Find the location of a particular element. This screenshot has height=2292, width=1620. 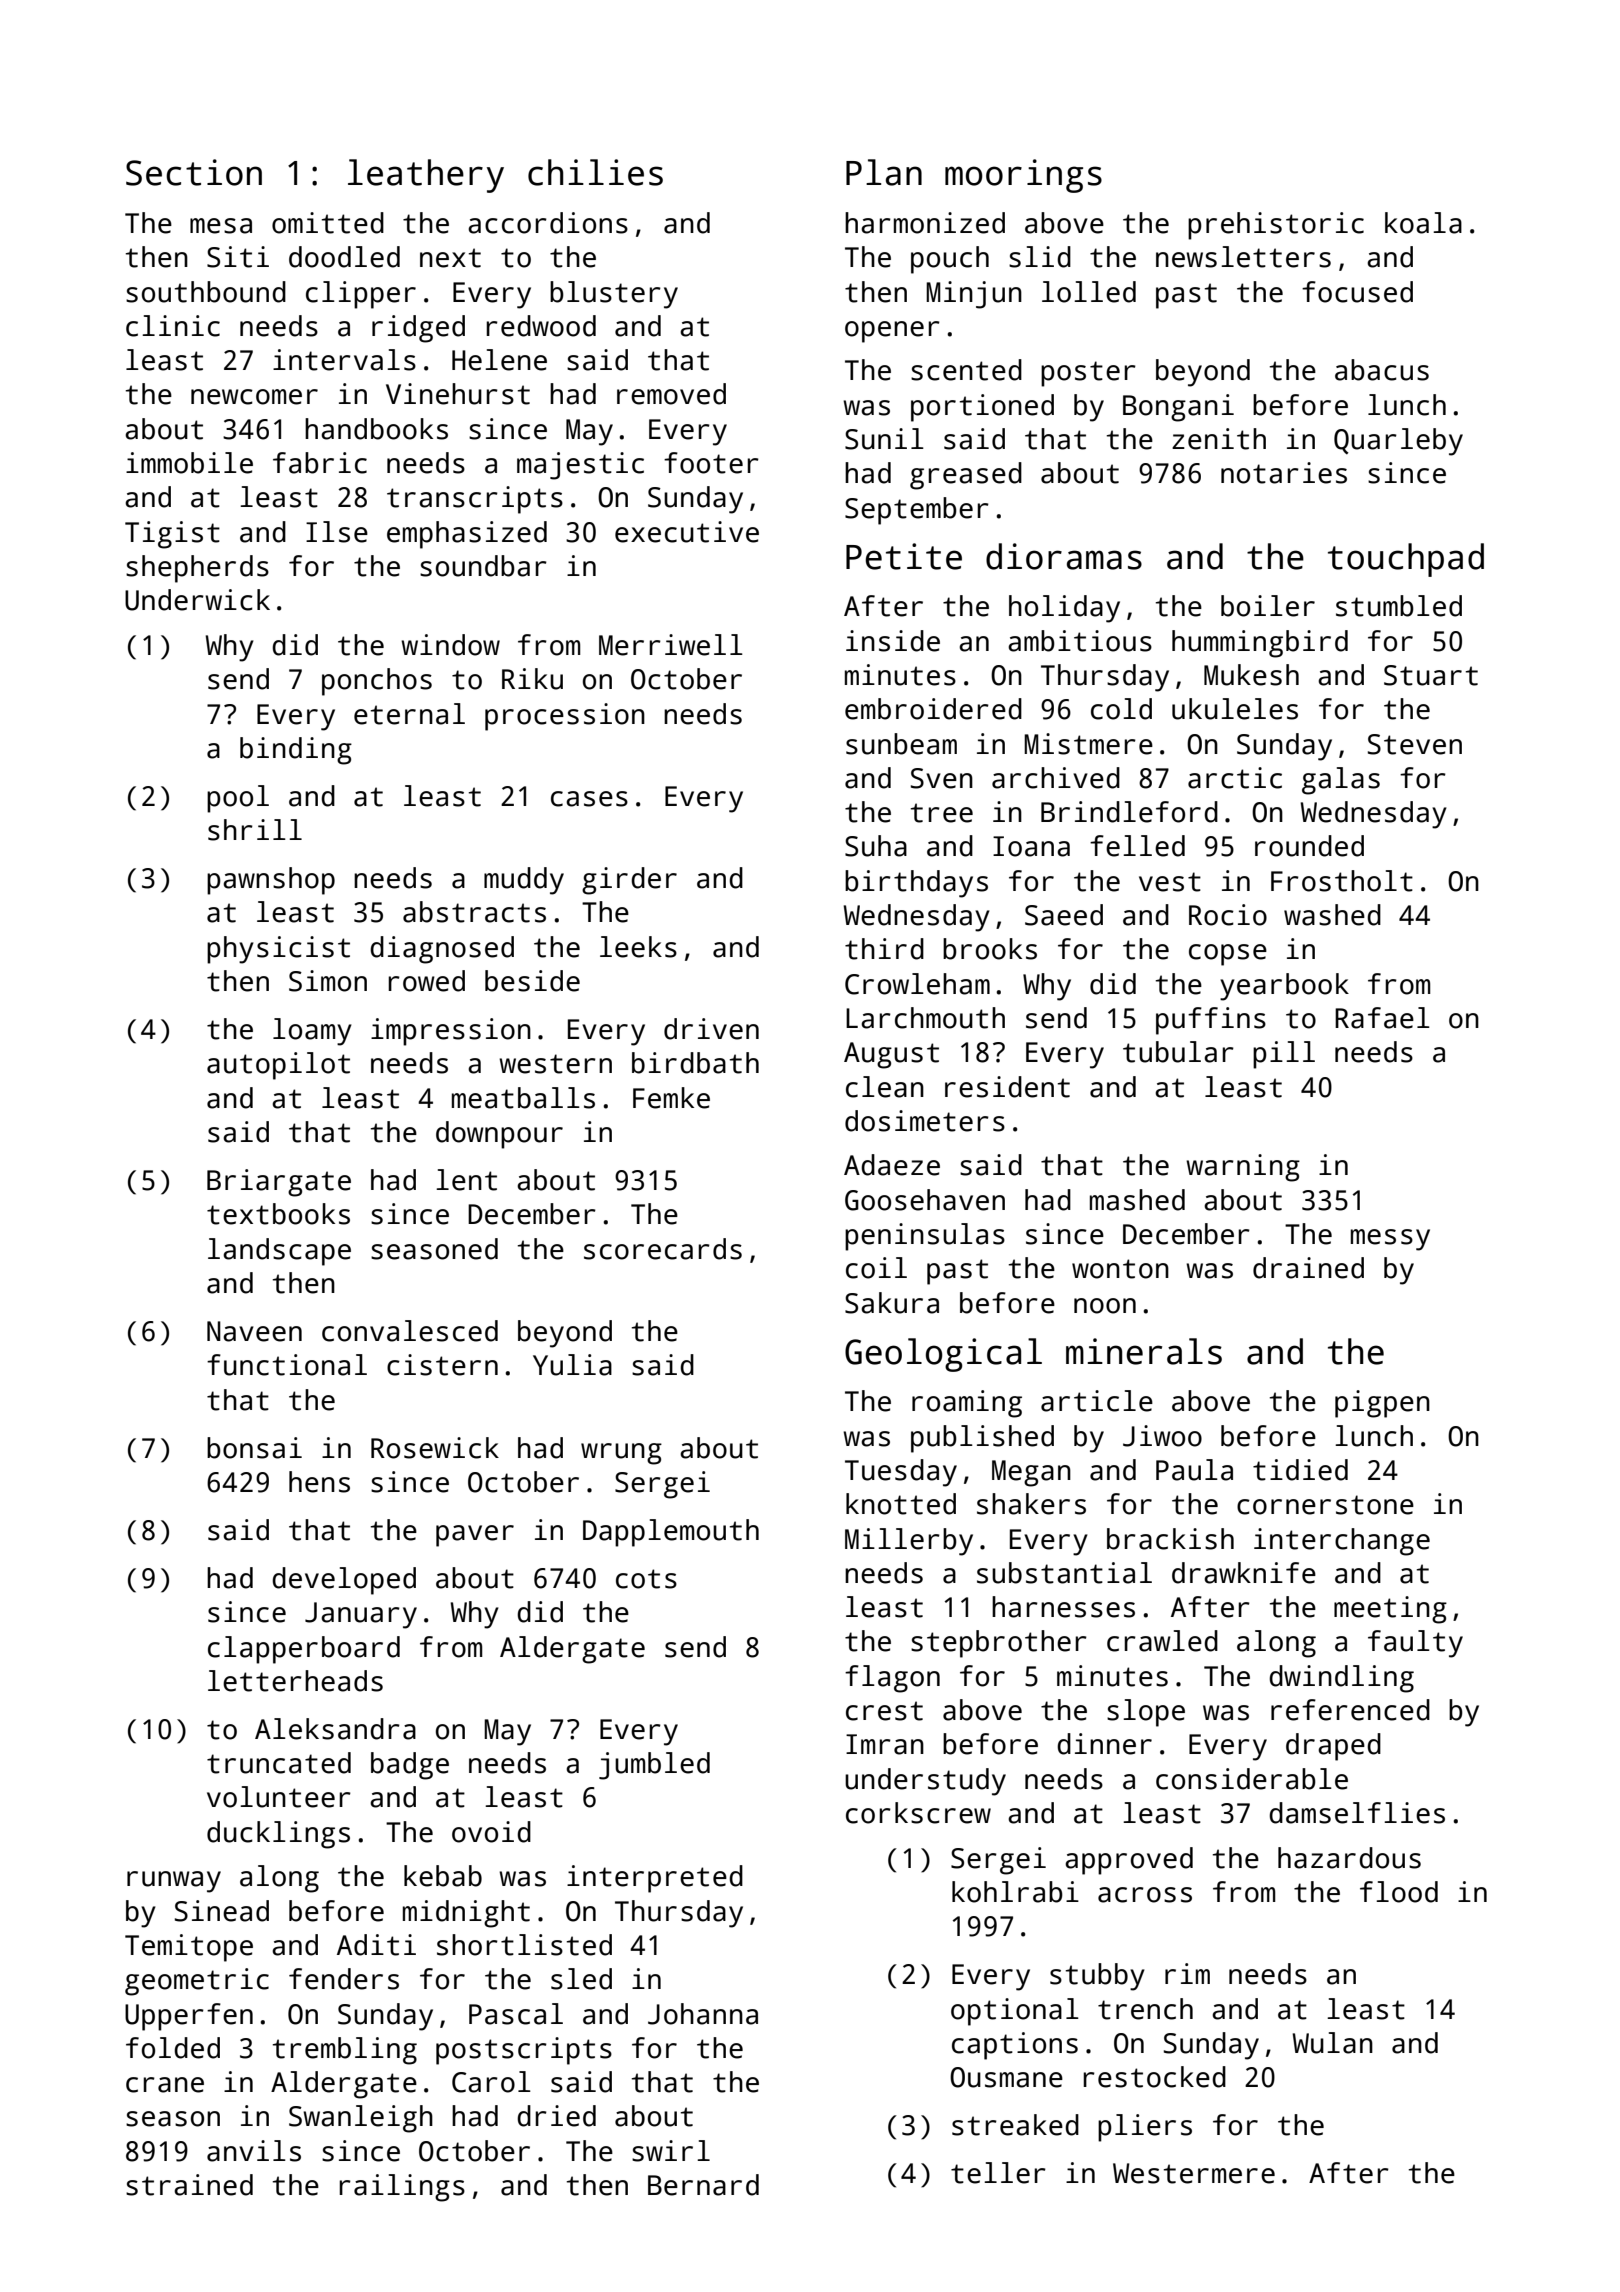

executive is located at coordinates (687, 532).
